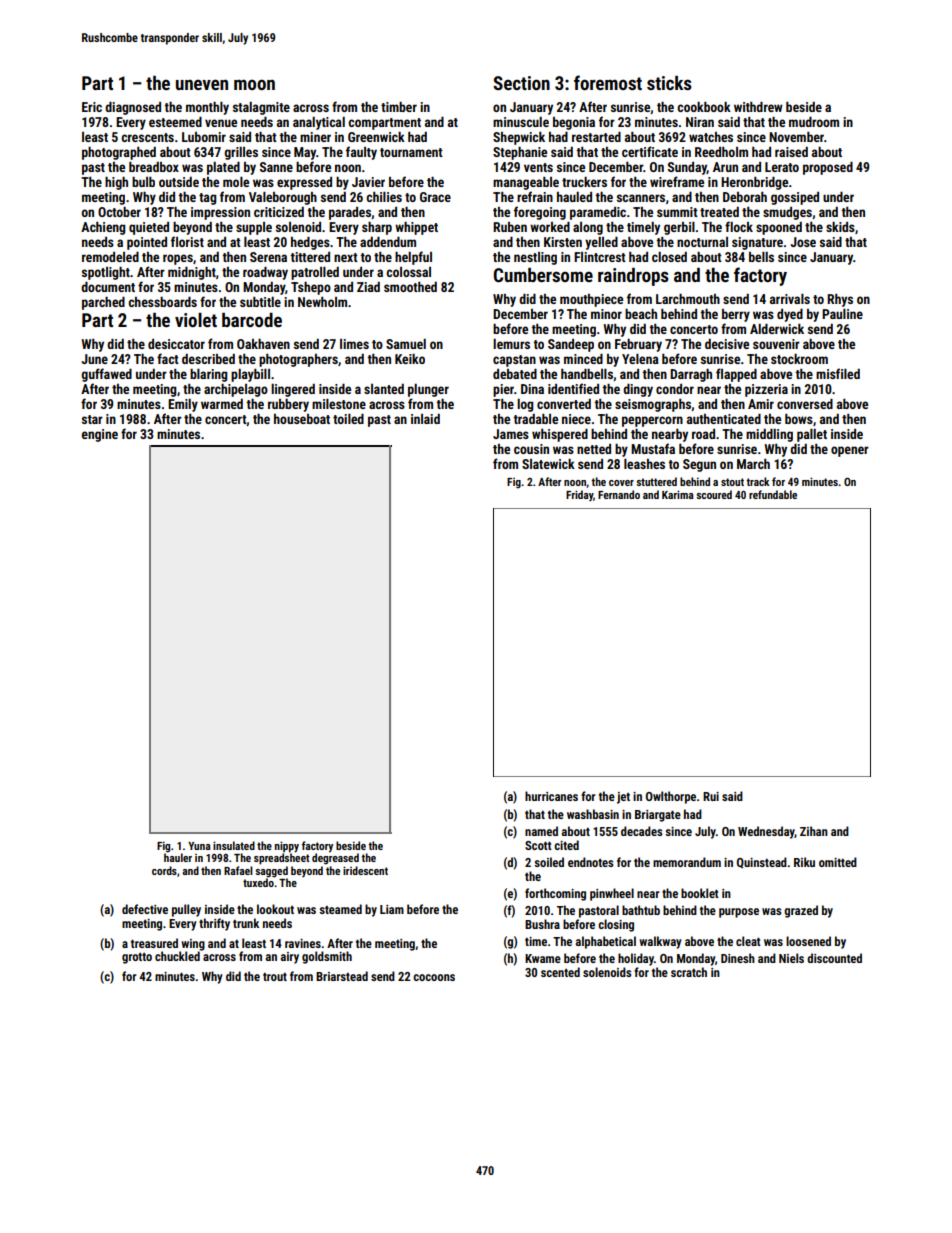 This page has height=1233, width=952. Describe the element at coordinates (834, 958) in the page. I see `discounted` at that location.
